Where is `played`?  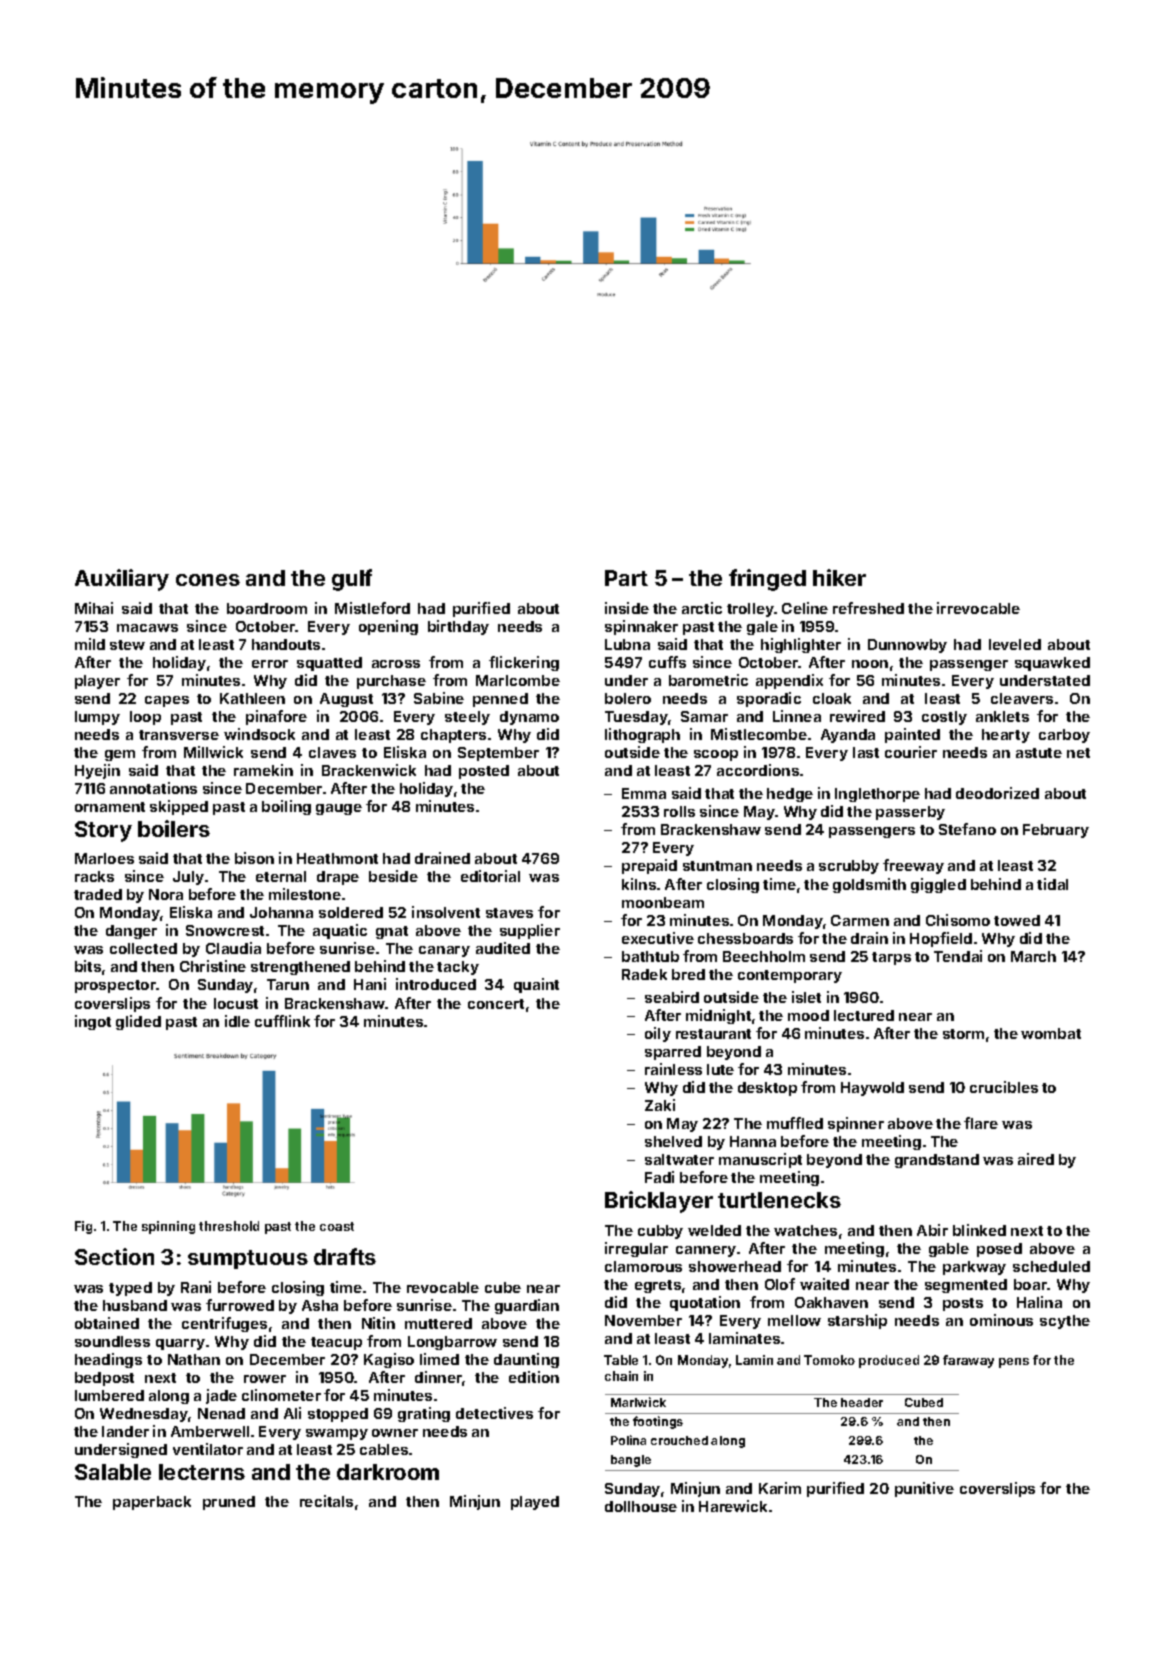
played is located at coordinates (535, 1503).
